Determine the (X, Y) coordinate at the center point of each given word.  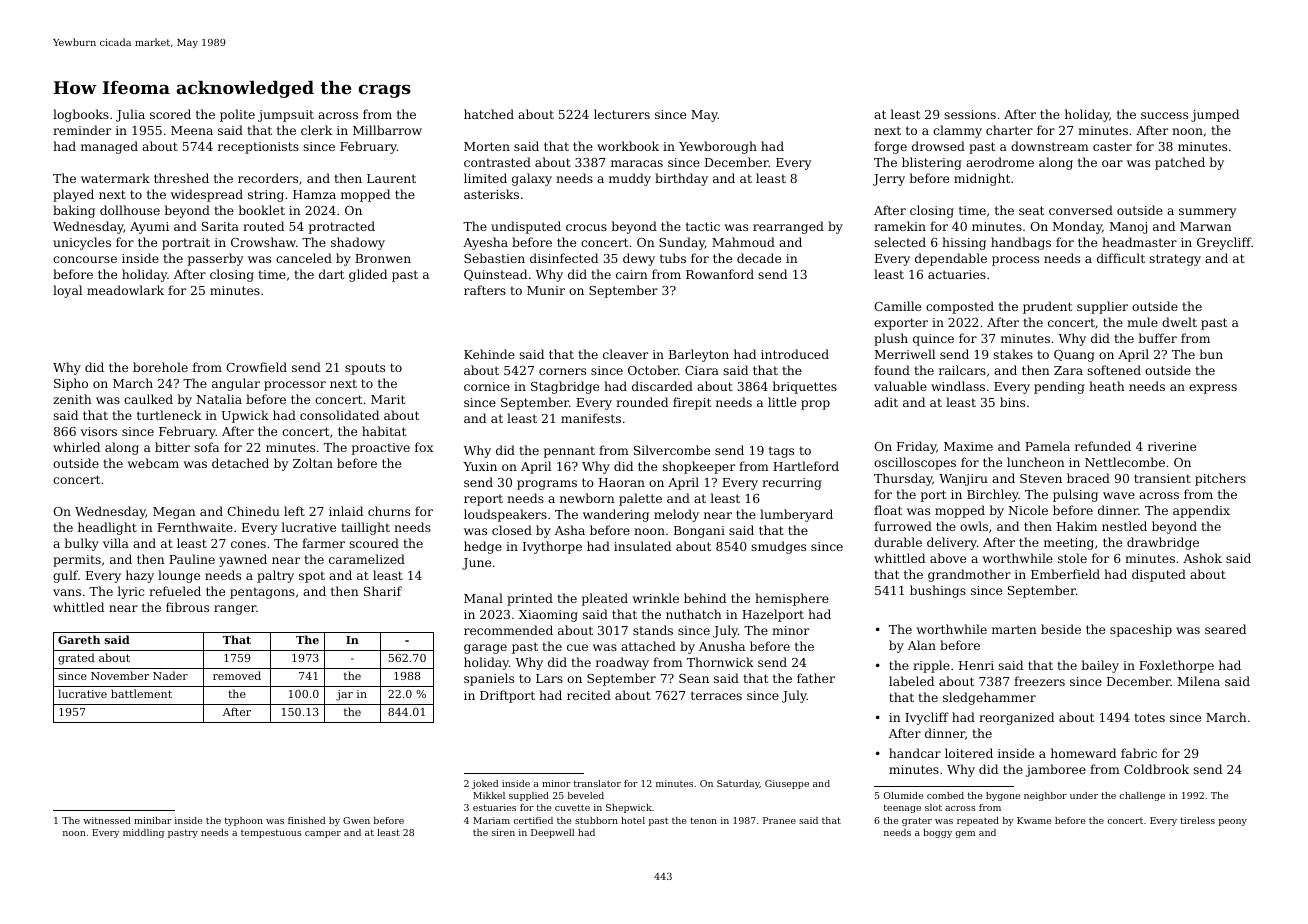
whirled (76, 447)
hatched (489, 114)
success (1164, 115)
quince (933, 340)
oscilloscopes (915, 463)
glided (368, 275)
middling (143, 833)
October (653, 370)
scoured (374, 543)
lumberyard (796, 515)
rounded (642, 402)
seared (1225, 629)
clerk (316, 130)
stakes (1013, 354)
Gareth (79, 639)
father (816, 678)
